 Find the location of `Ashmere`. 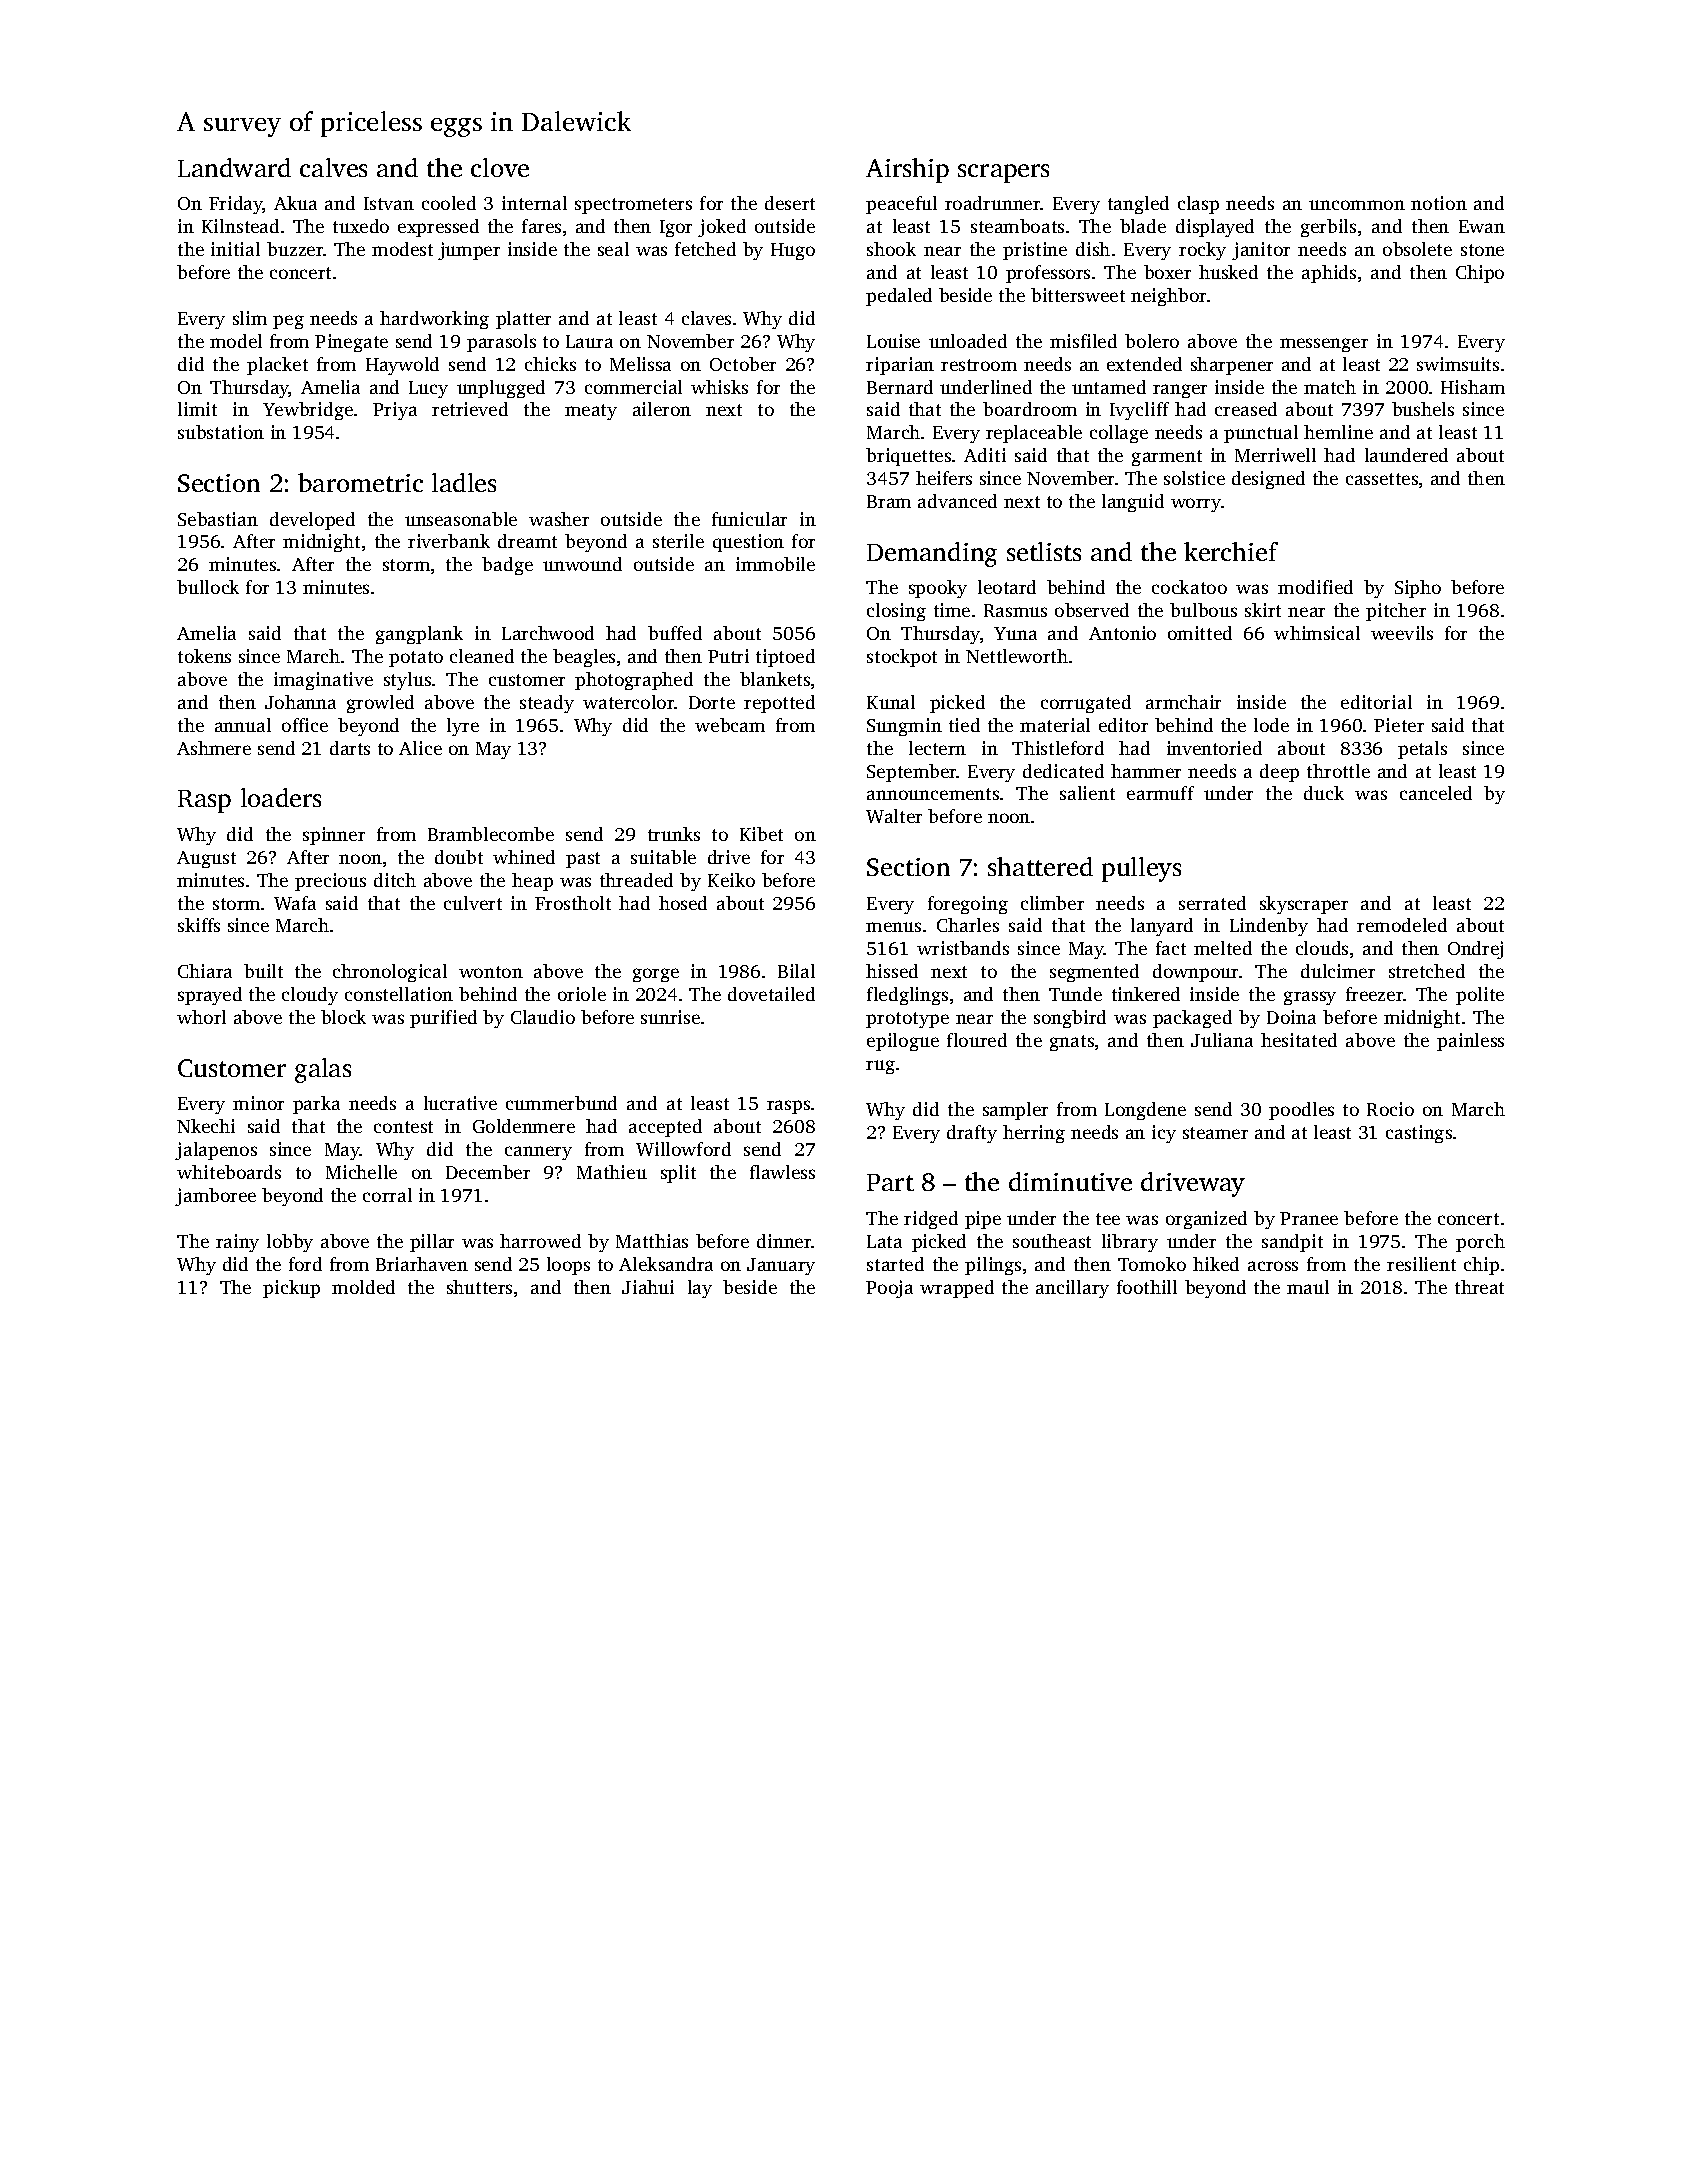

Ashmere is located at coordinates (214, 748).
